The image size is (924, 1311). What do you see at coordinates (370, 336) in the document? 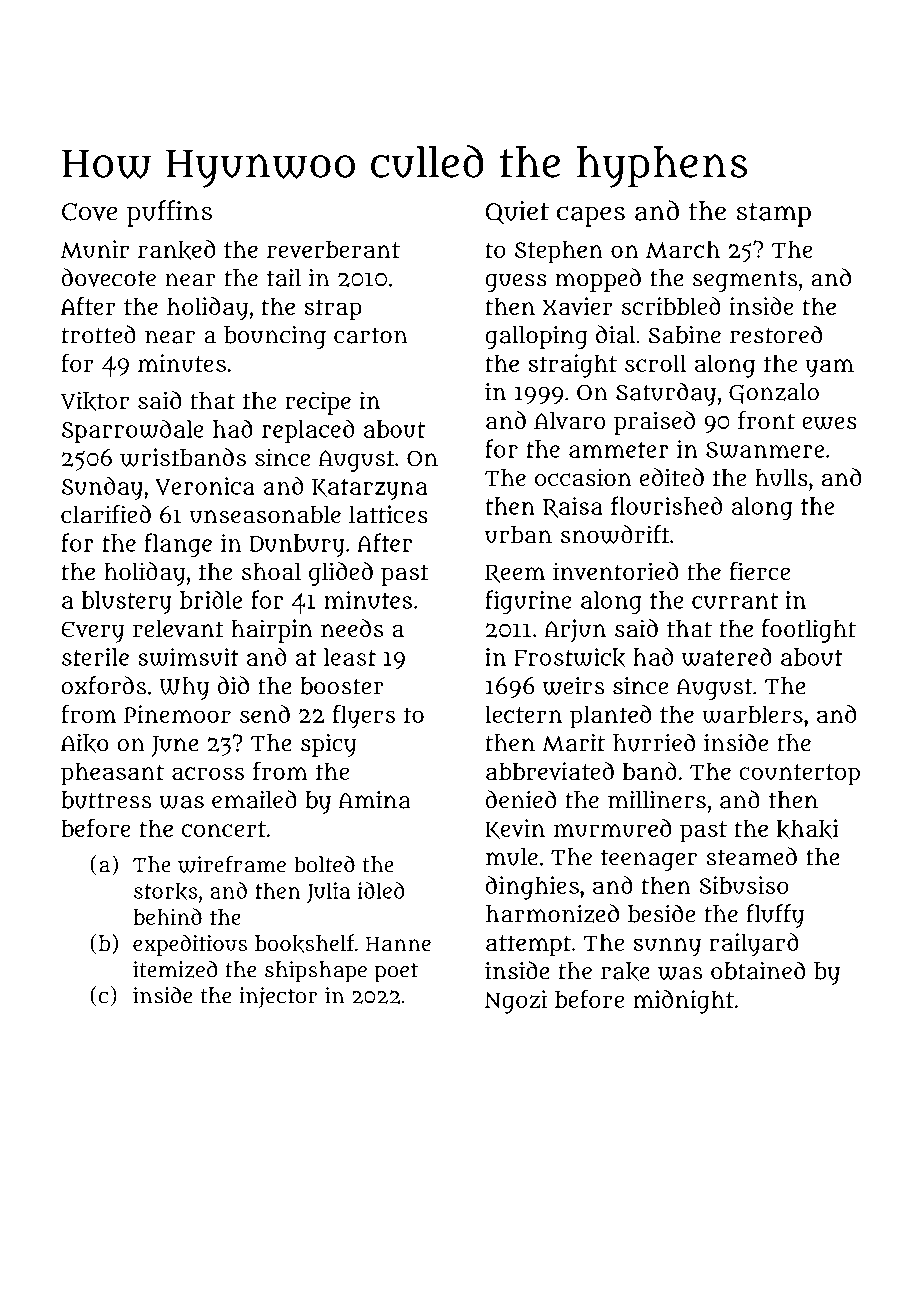
I see `carton` at bounding box center [370, 336].
